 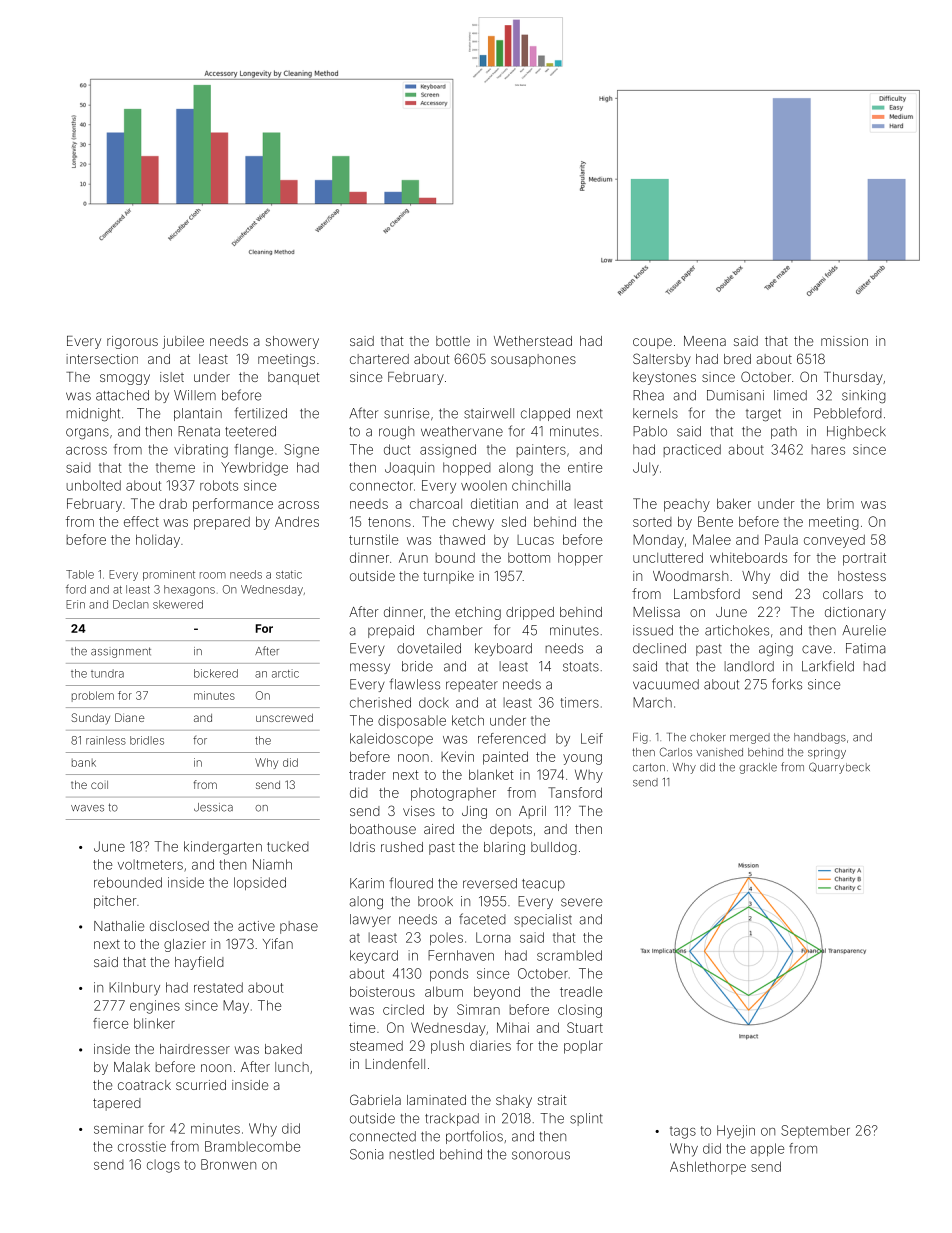 I want to click on treadle, so click(x=581, y=991).
